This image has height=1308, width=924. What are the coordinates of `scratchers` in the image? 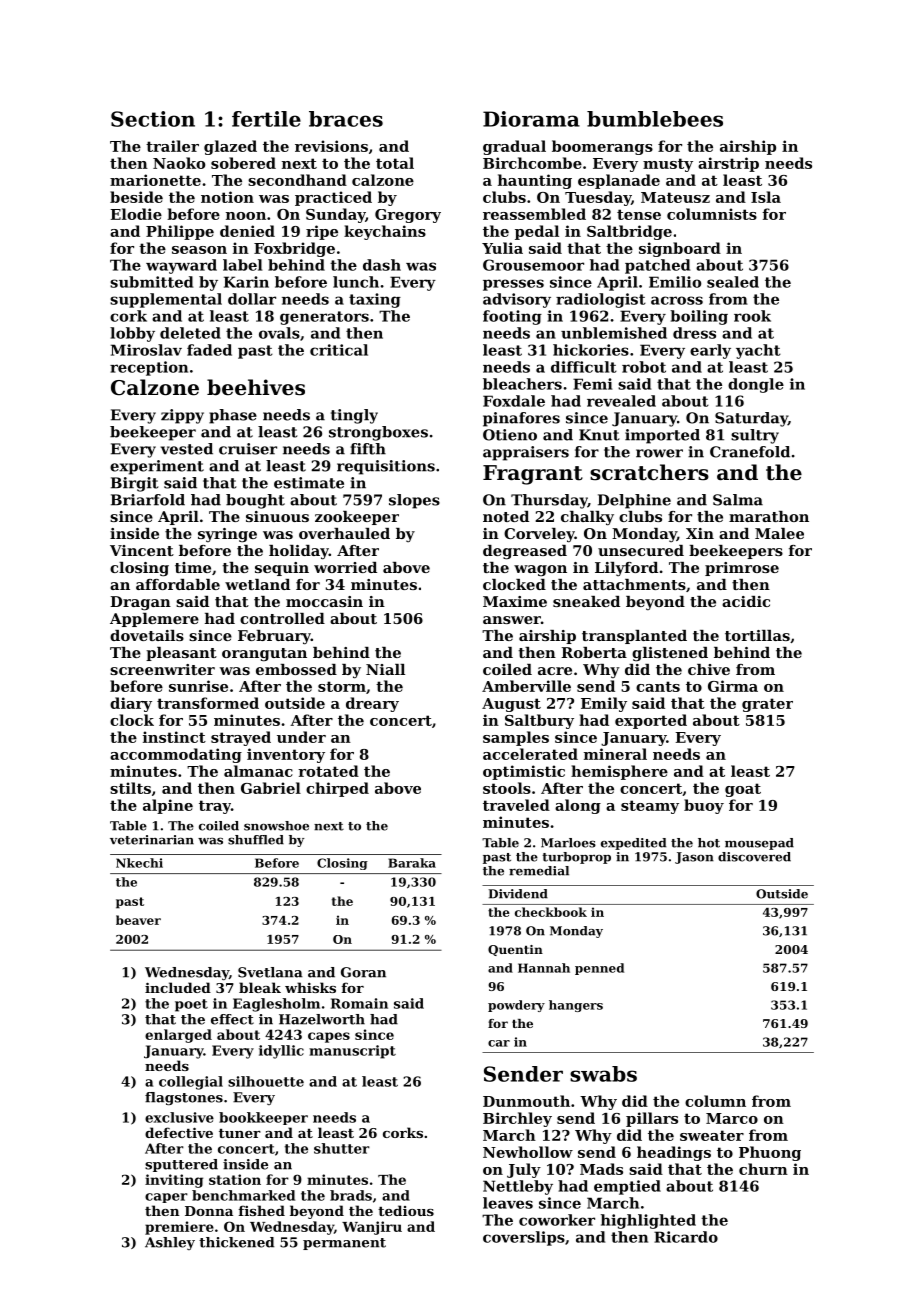 It's located at (649, 472).
